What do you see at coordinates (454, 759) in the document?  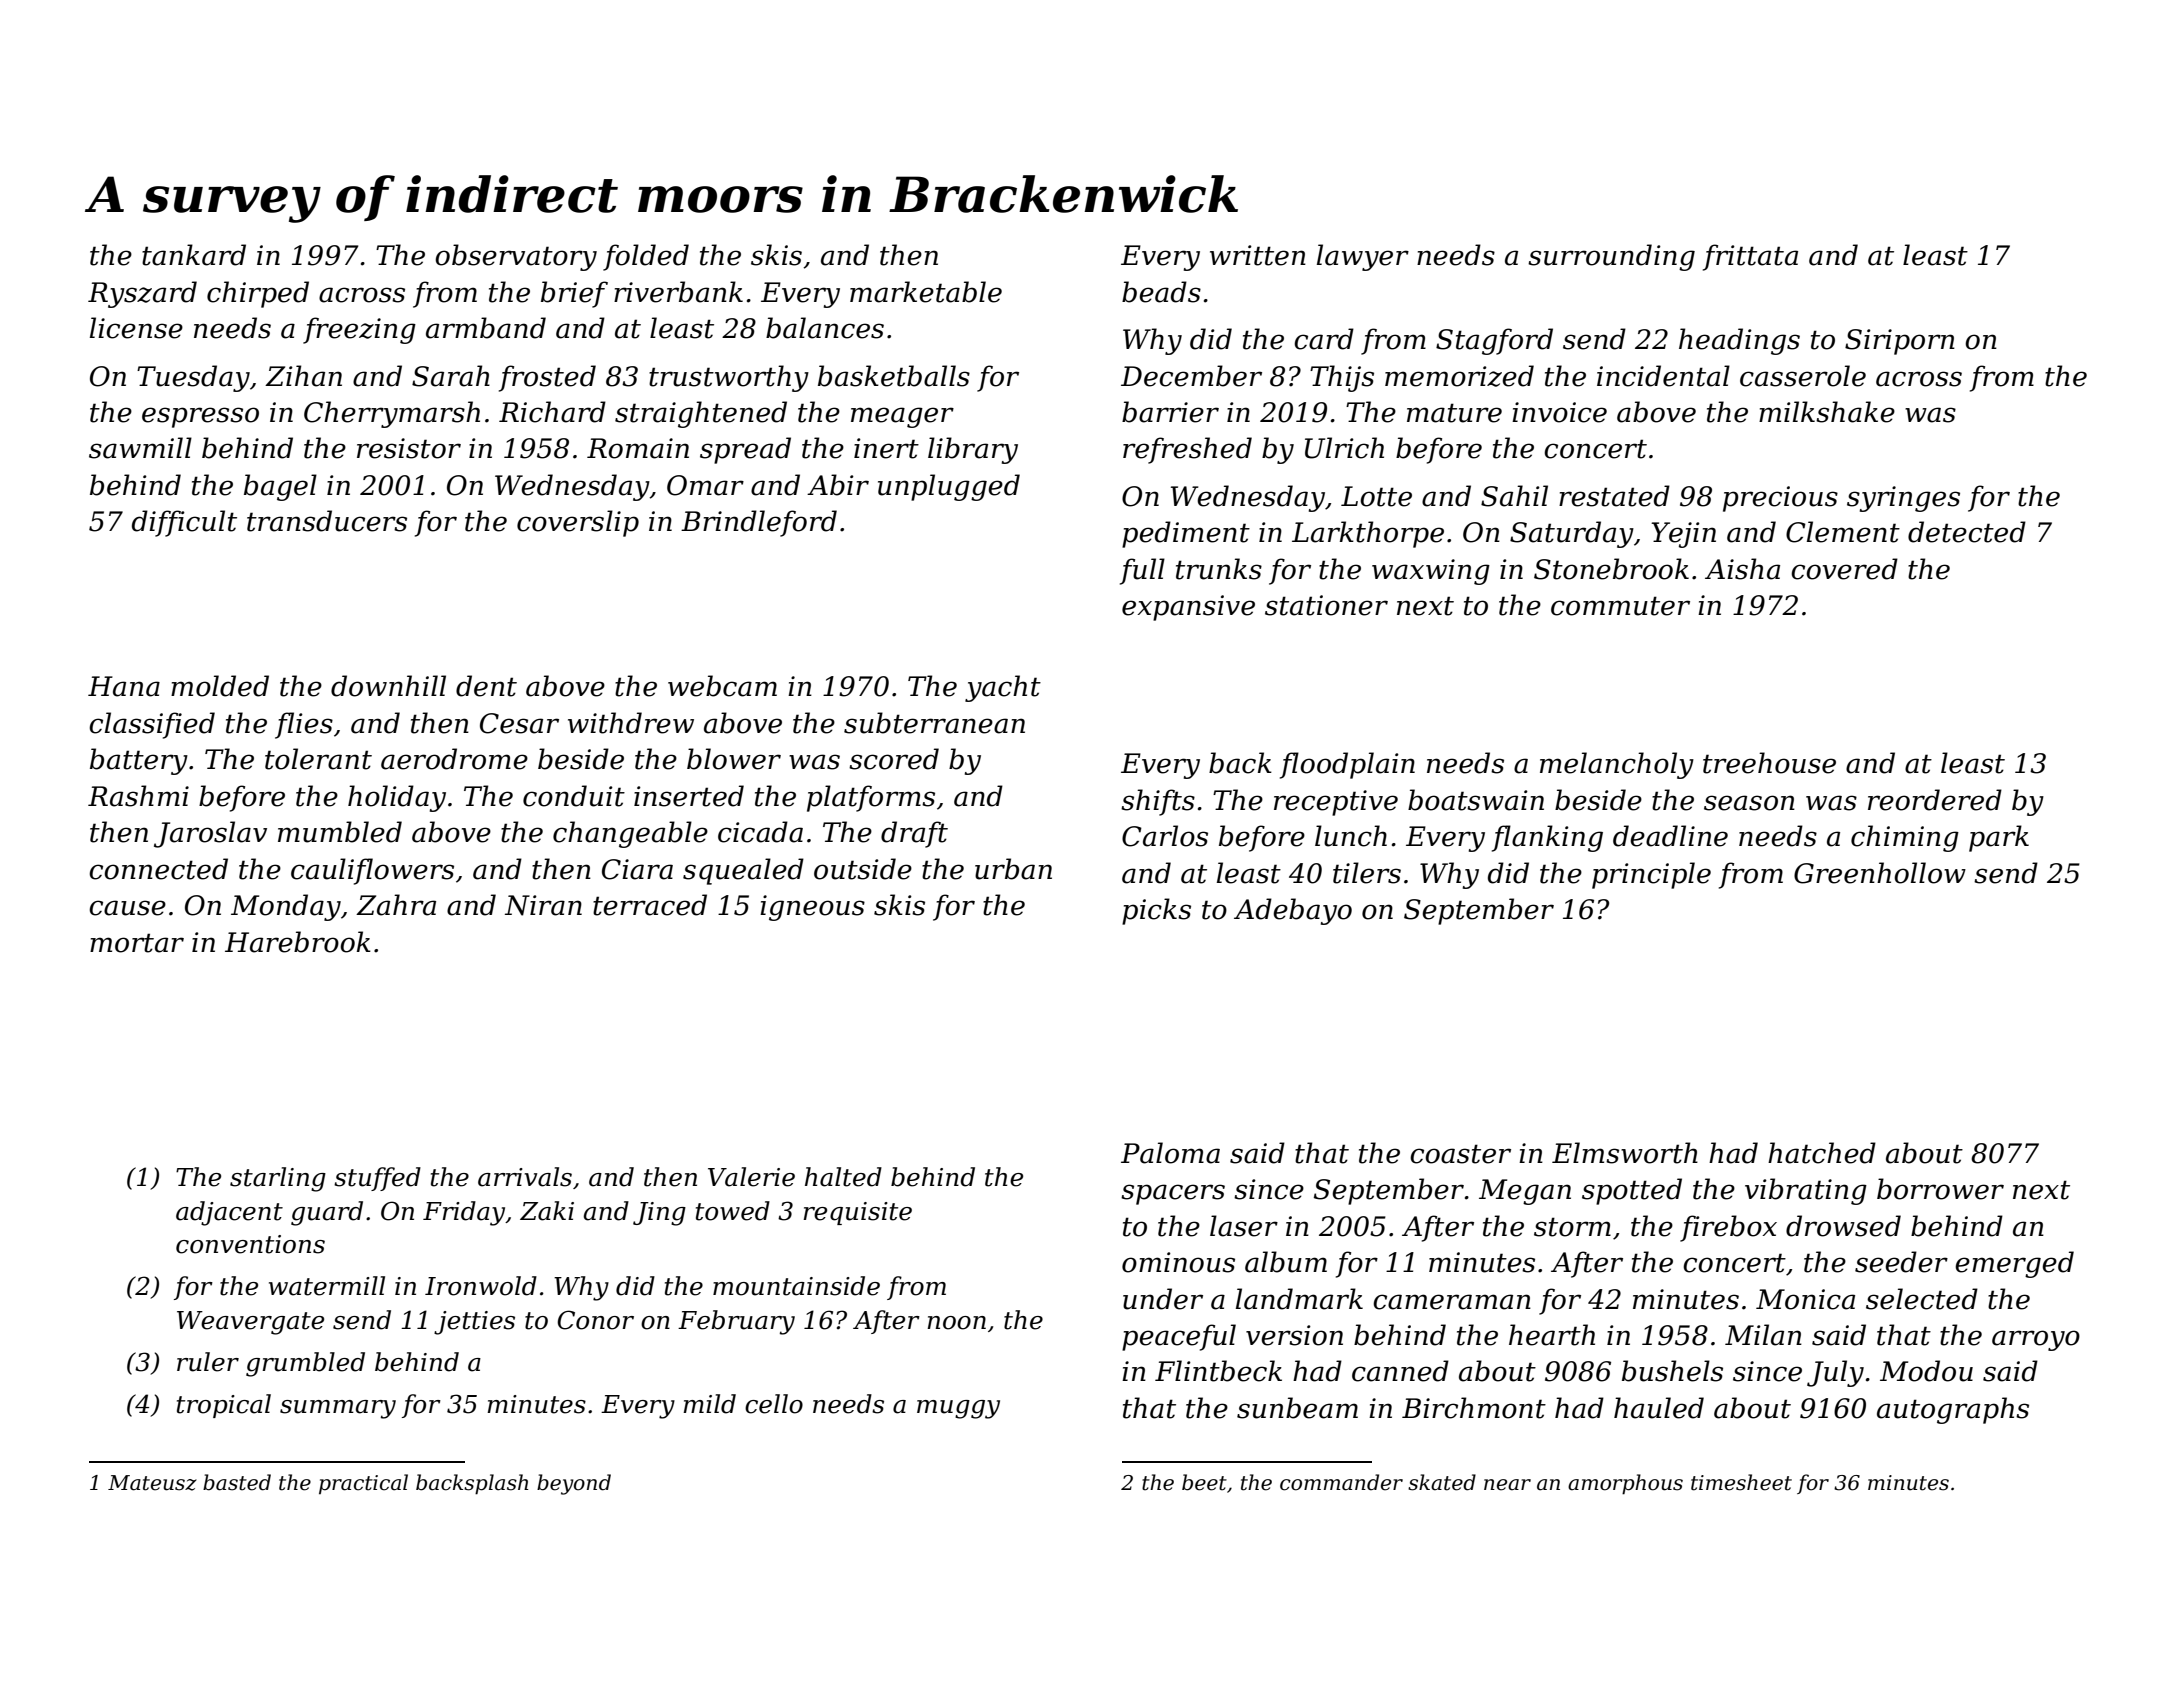 I see `aerodrome` at bounding box center [454, 759].
